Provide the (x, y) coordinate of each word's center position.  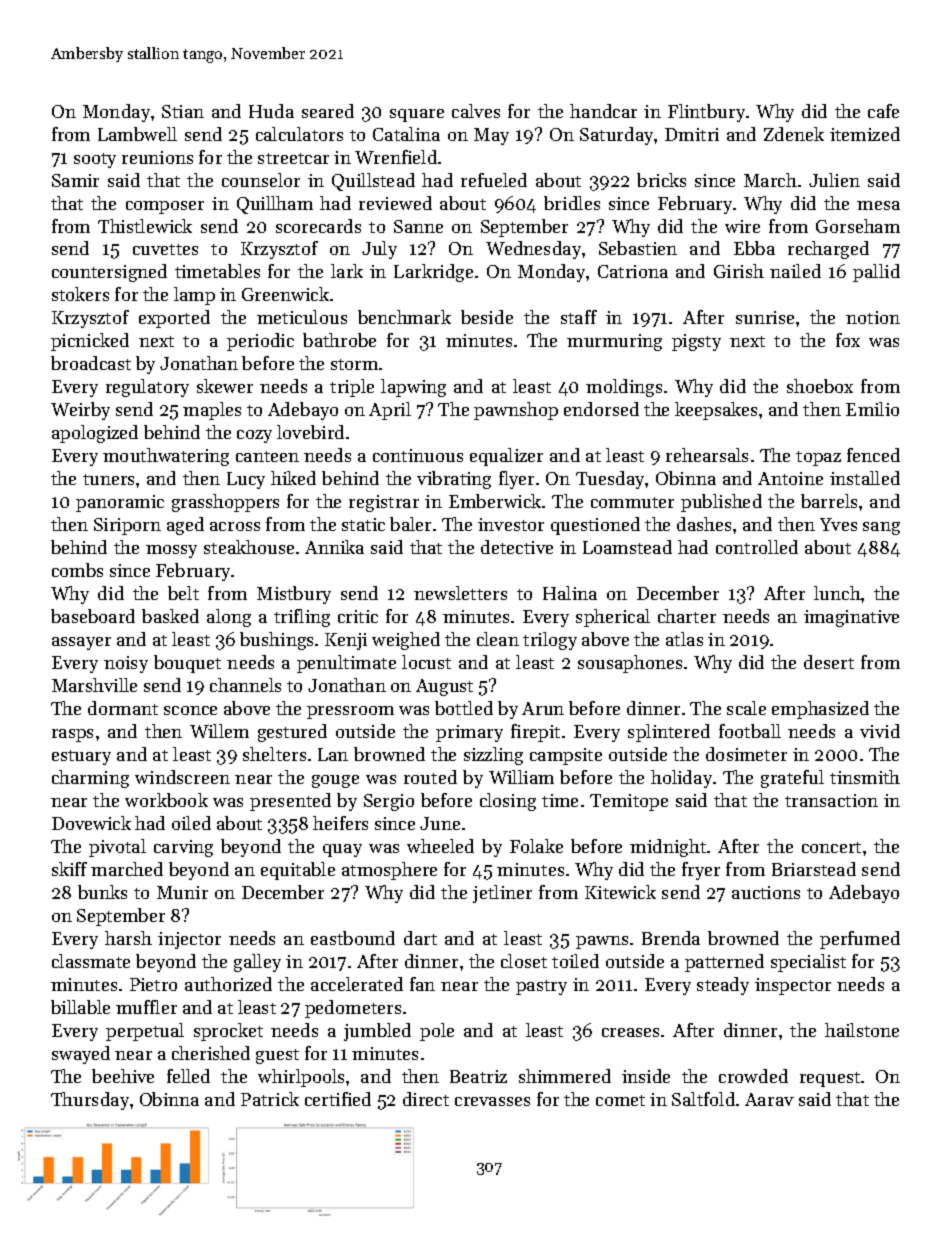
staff (579, 317)
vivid (880, 731)
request (830, 1079)
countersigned (109, 273)
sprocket (228, 1032)
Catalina (406, 134)
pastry (541, 987)
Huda (271, 111)
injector (189, 940)
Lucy (246, 480)
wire (742, 226)
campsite (566, 756)
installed (865, 478)
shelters (274, 754)
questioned (595, 526)
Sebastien (638, 248)
